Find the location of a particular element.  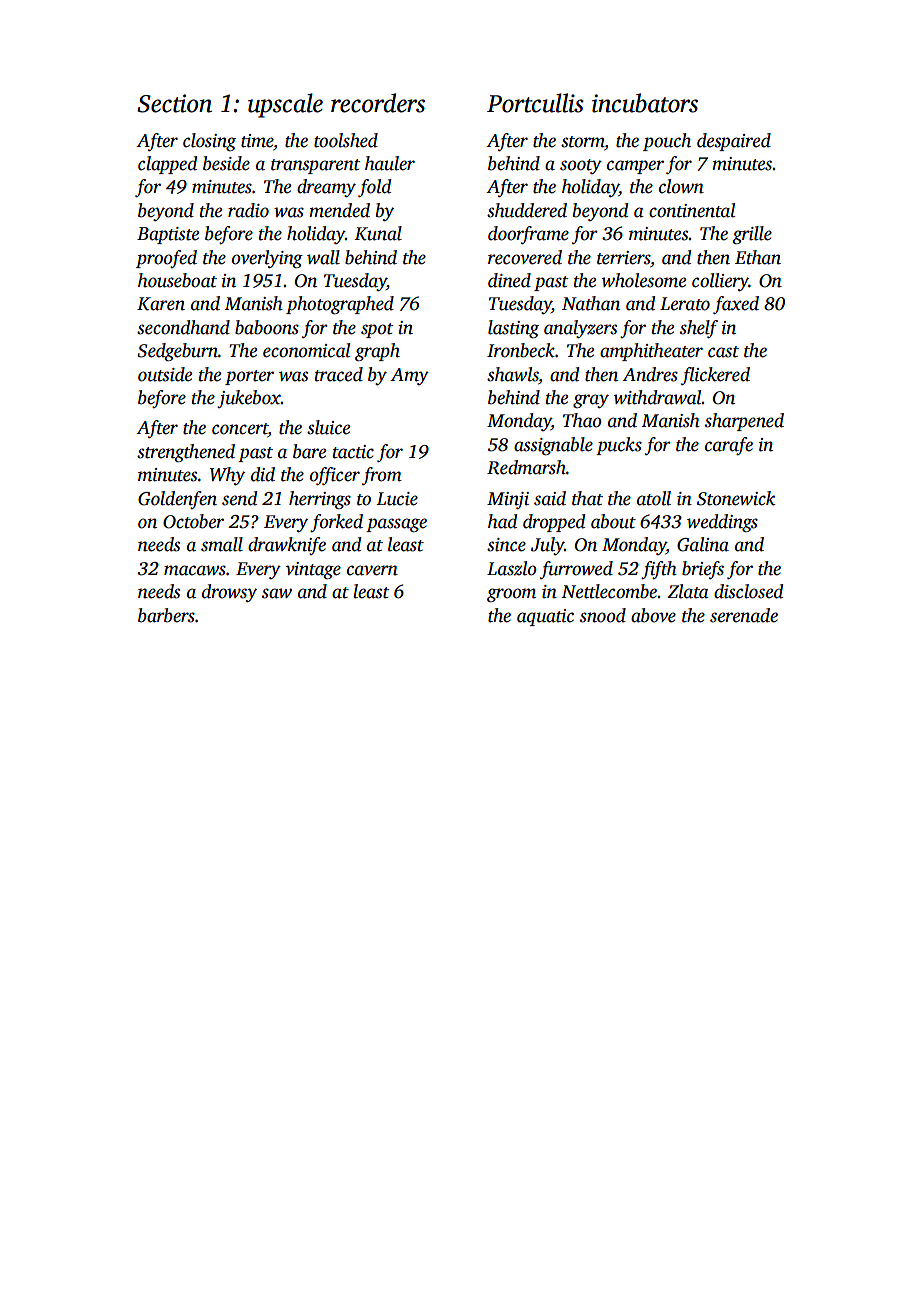

mended is located at coordinates (339, 210).
